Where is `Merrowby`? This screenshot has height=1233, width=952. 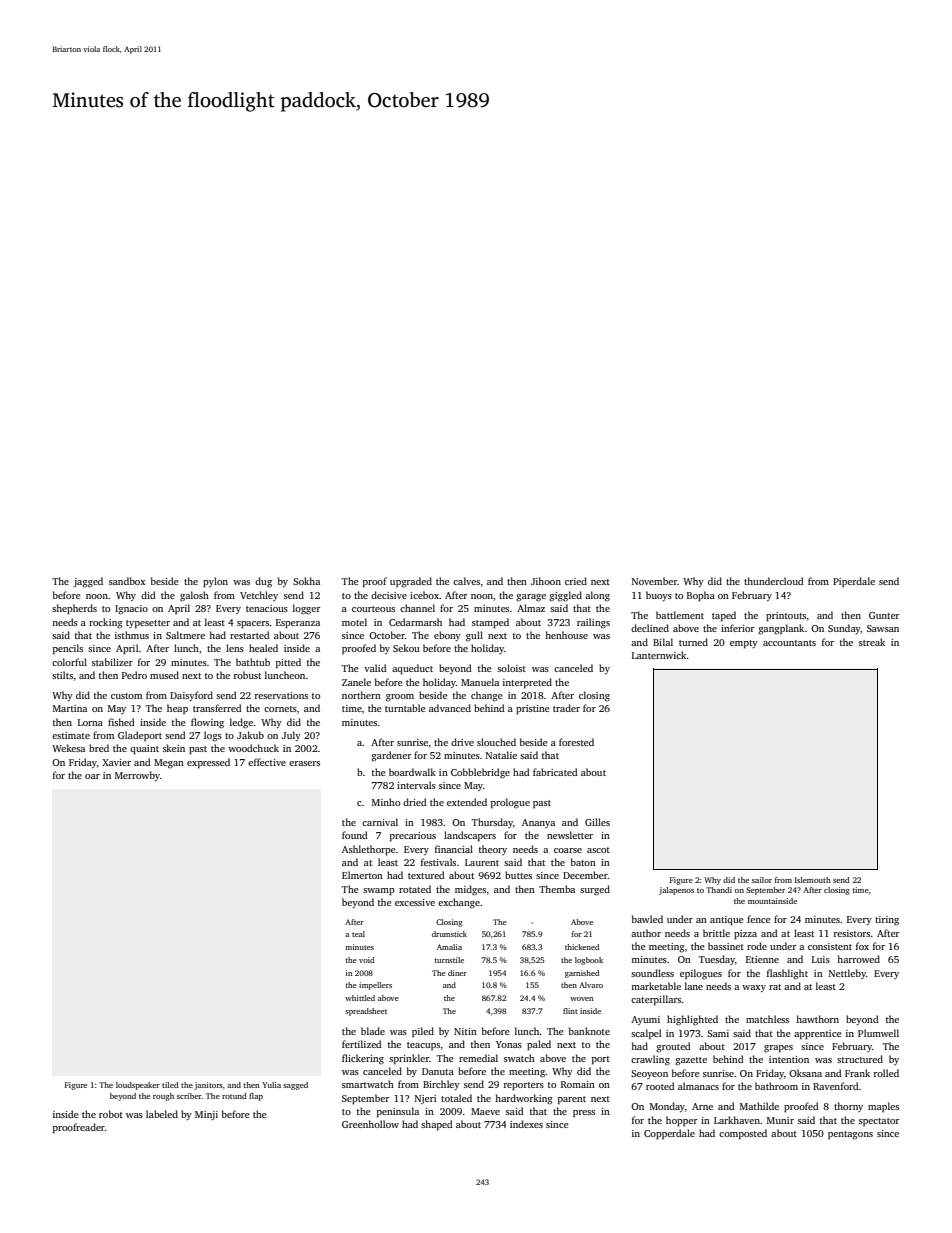 Merrowby is located at coordinates (137, 776).
